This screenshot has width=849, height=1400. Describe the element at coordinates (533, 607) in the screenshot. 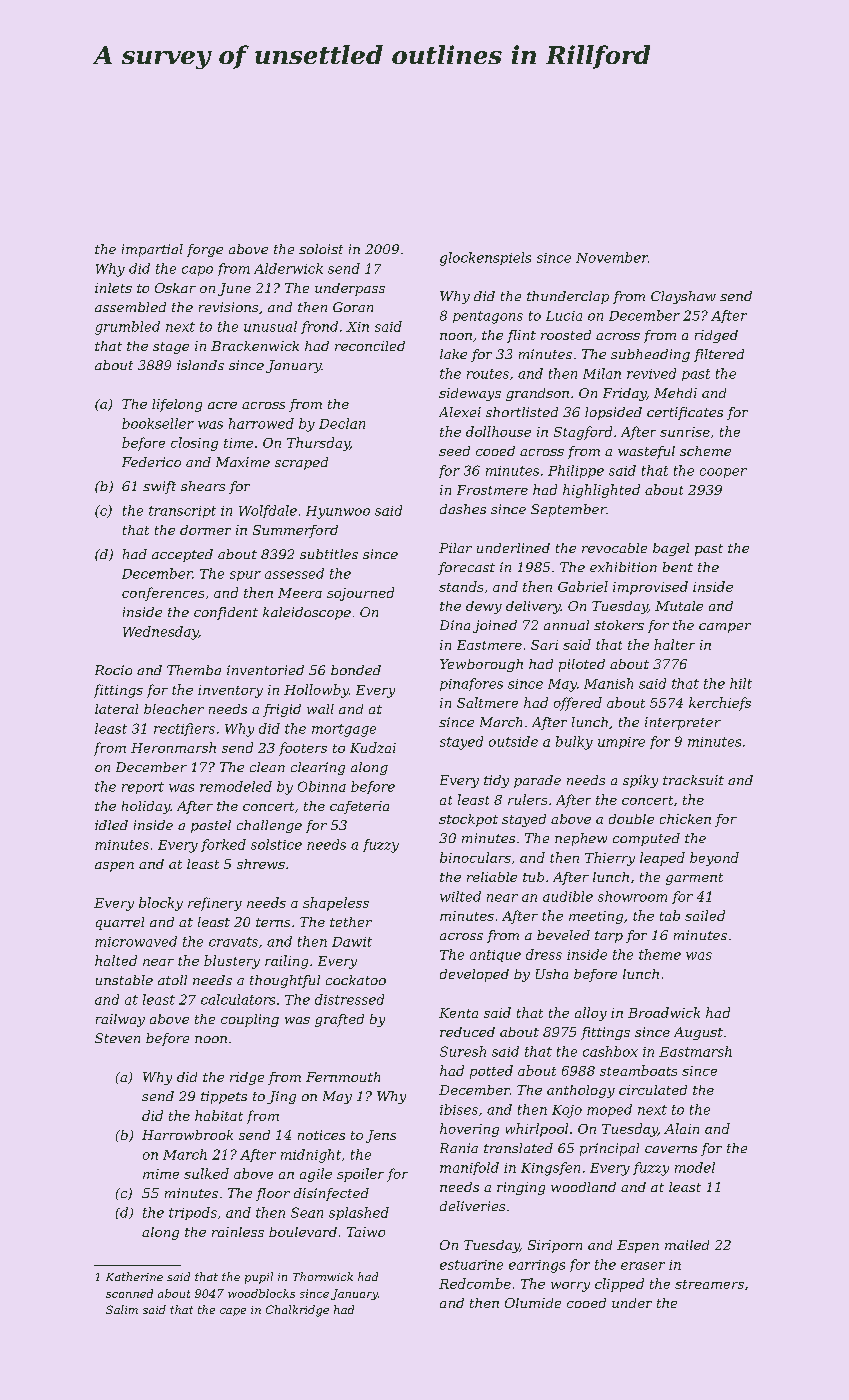

I see `delivery` at that location.
